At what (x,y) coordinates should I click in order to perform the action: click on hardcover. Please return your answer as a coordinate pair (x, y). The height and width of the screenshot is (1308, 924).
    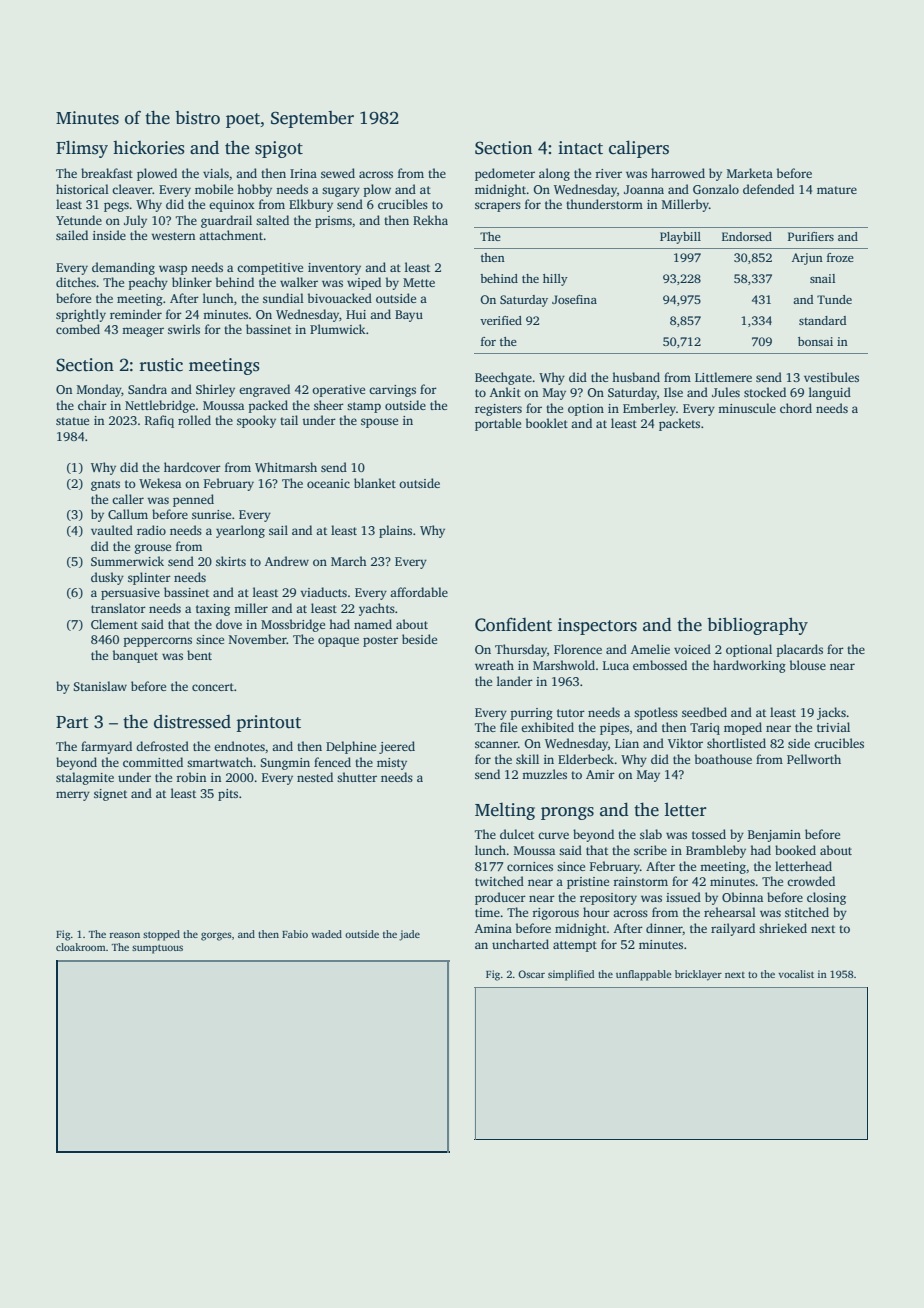
    Looking at the image, I should click on (192, 467).
